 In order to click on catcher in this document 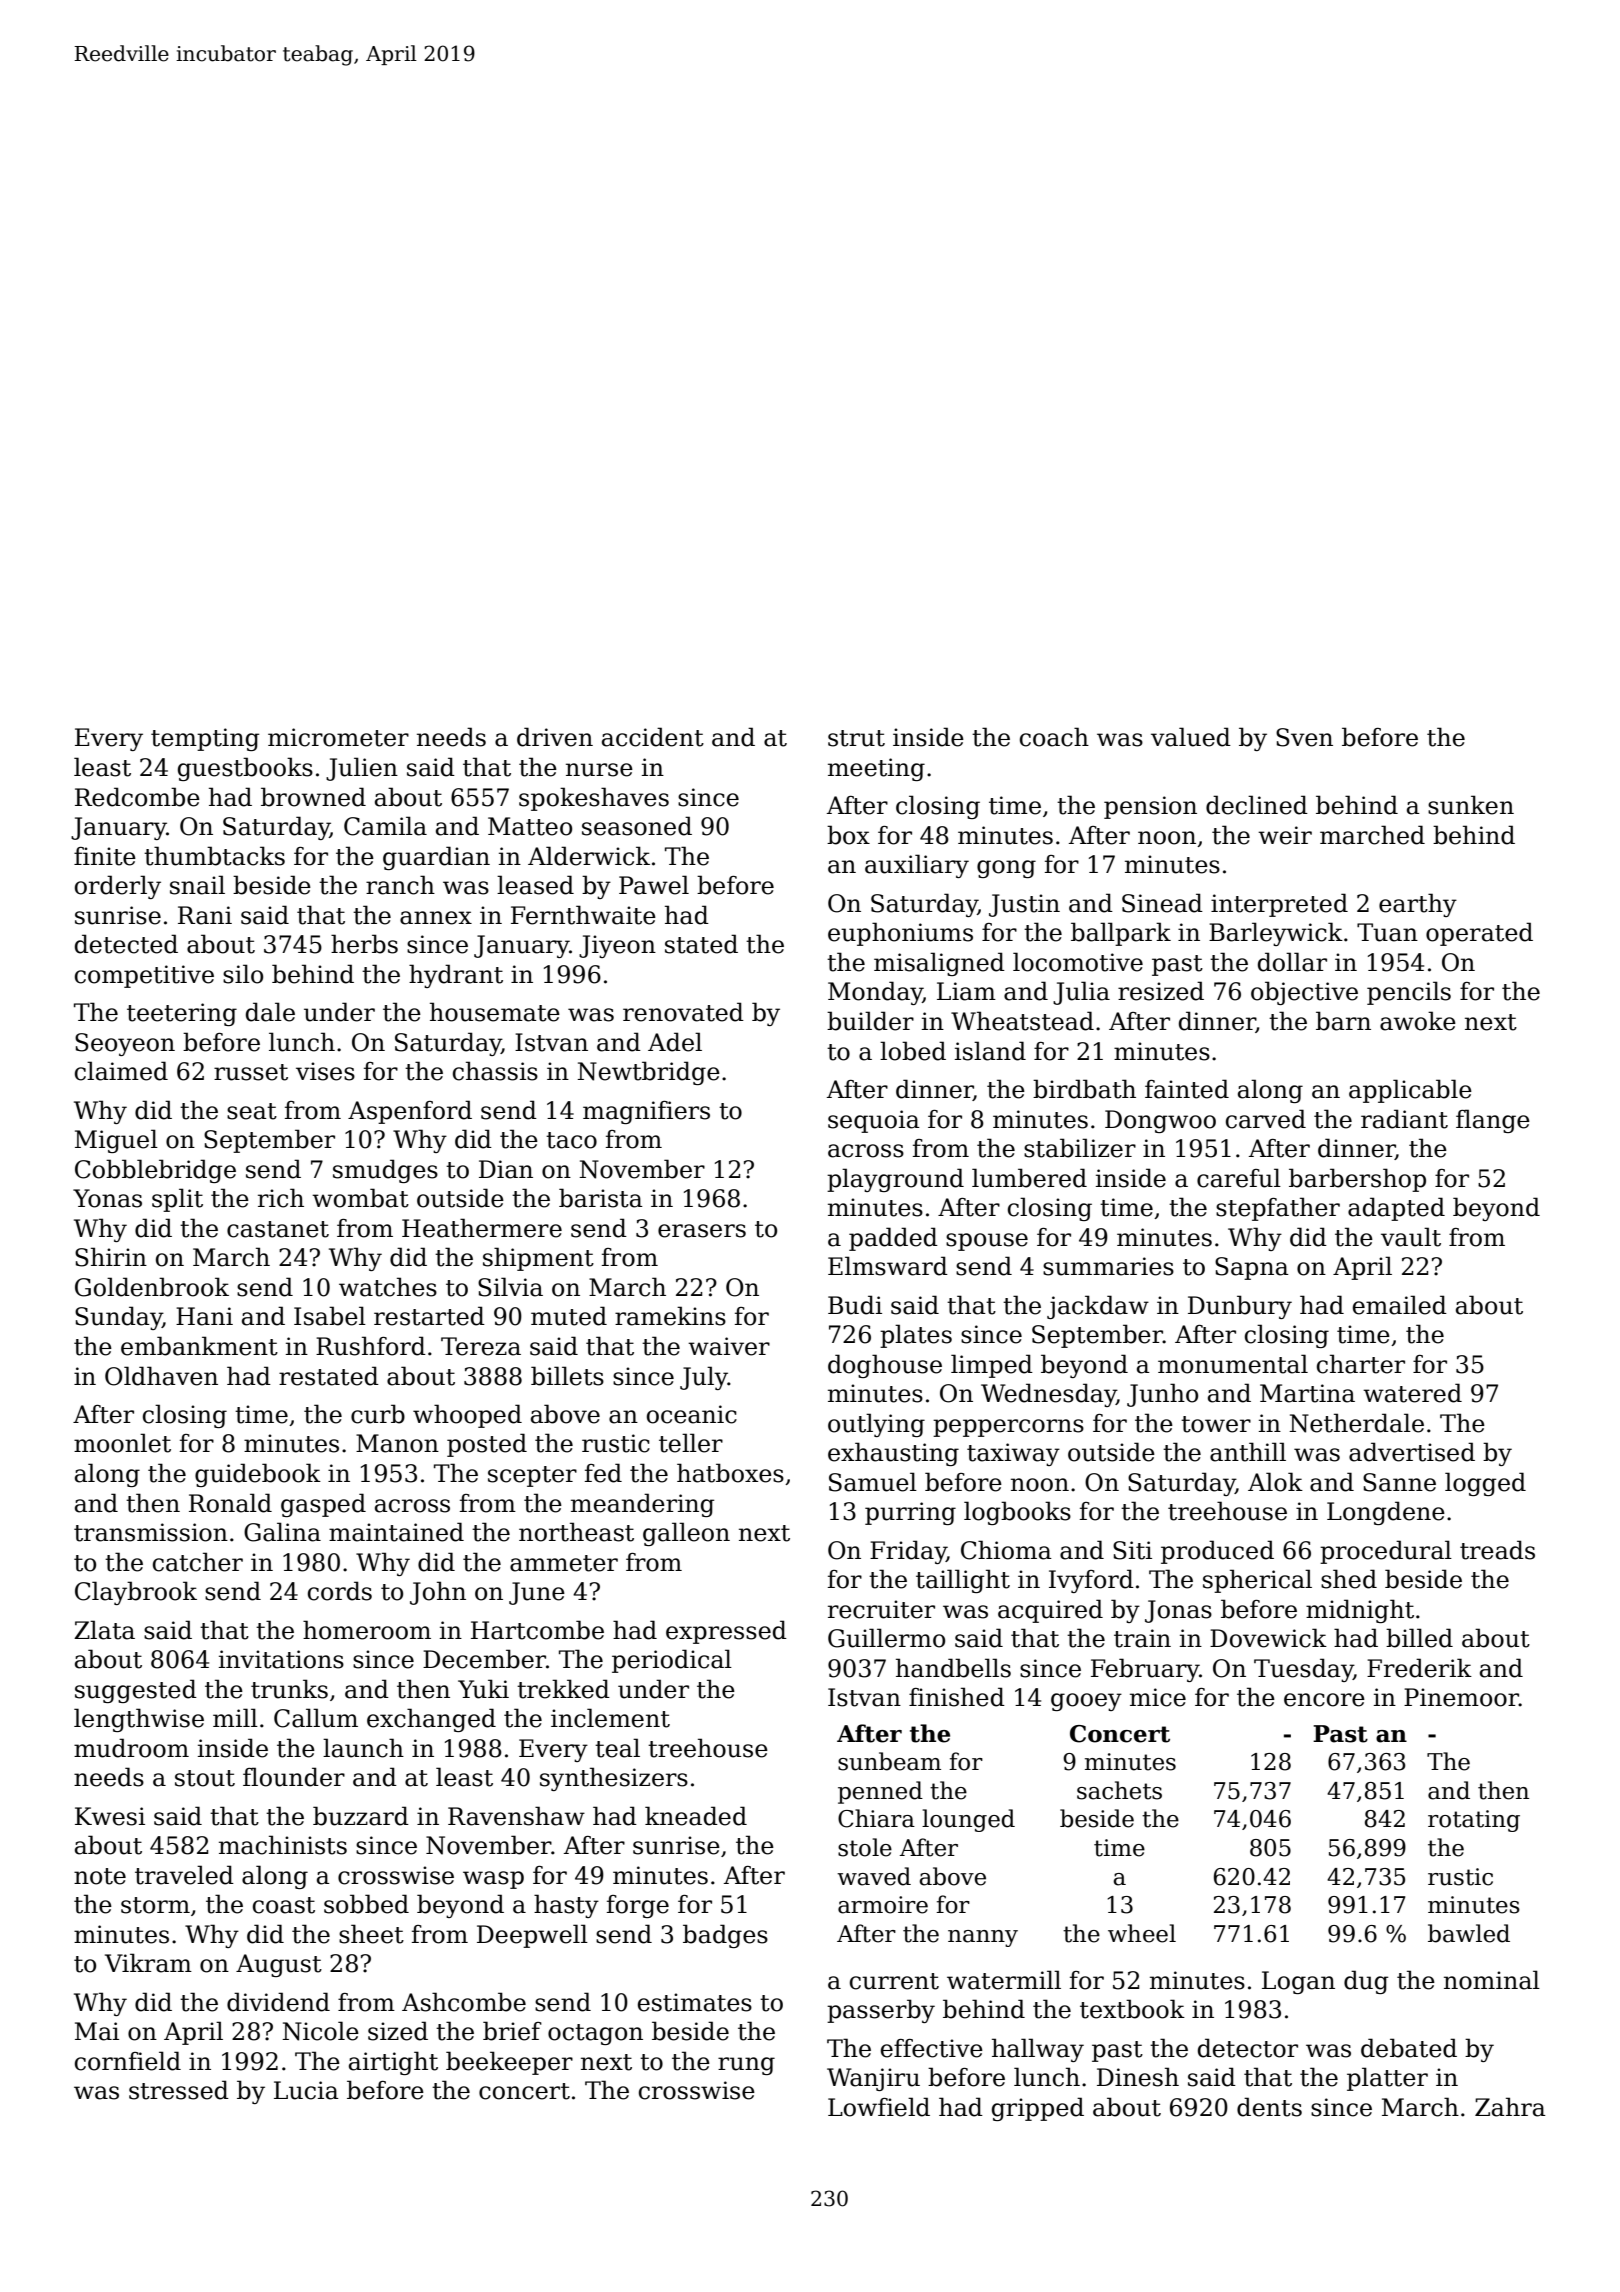, I will do `click(198, 1562)`.
